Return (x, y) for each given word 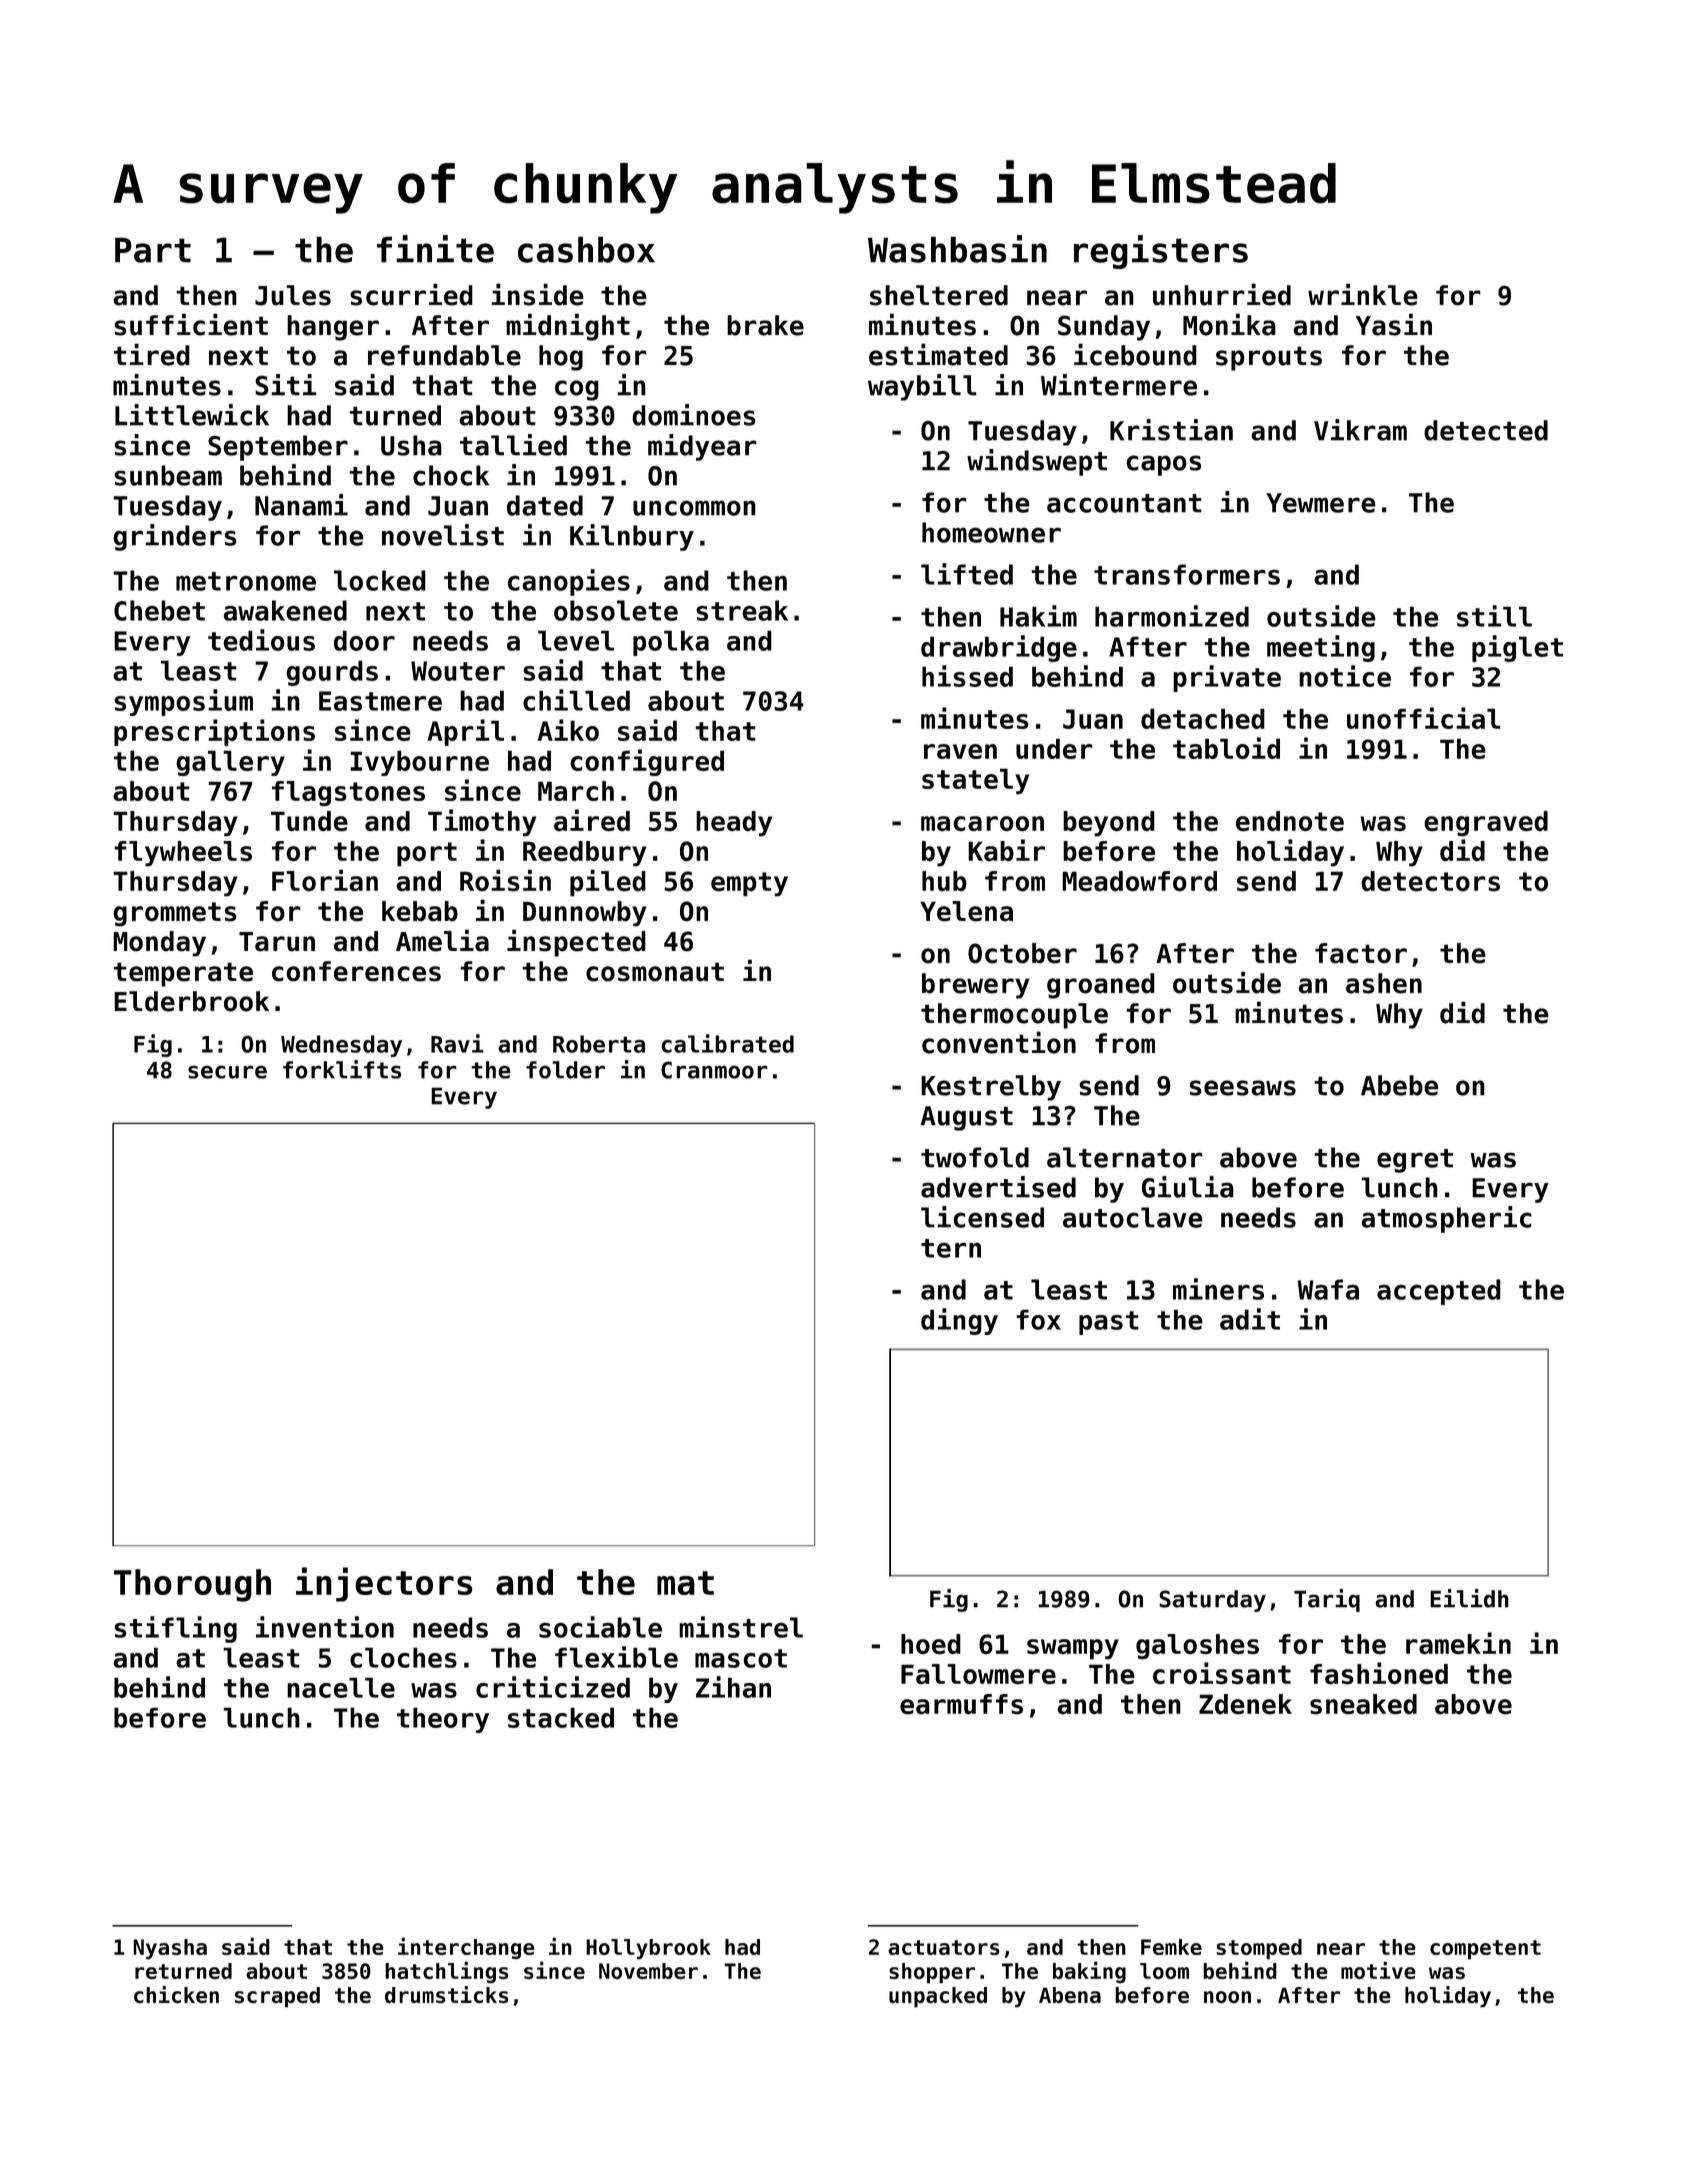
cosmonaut (655, 972)
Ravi (457, 1043)
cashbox (586, 249)
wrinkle (1363, 294)
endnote (1290, 821)
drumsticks (447, 1995)
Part (153, 250)
